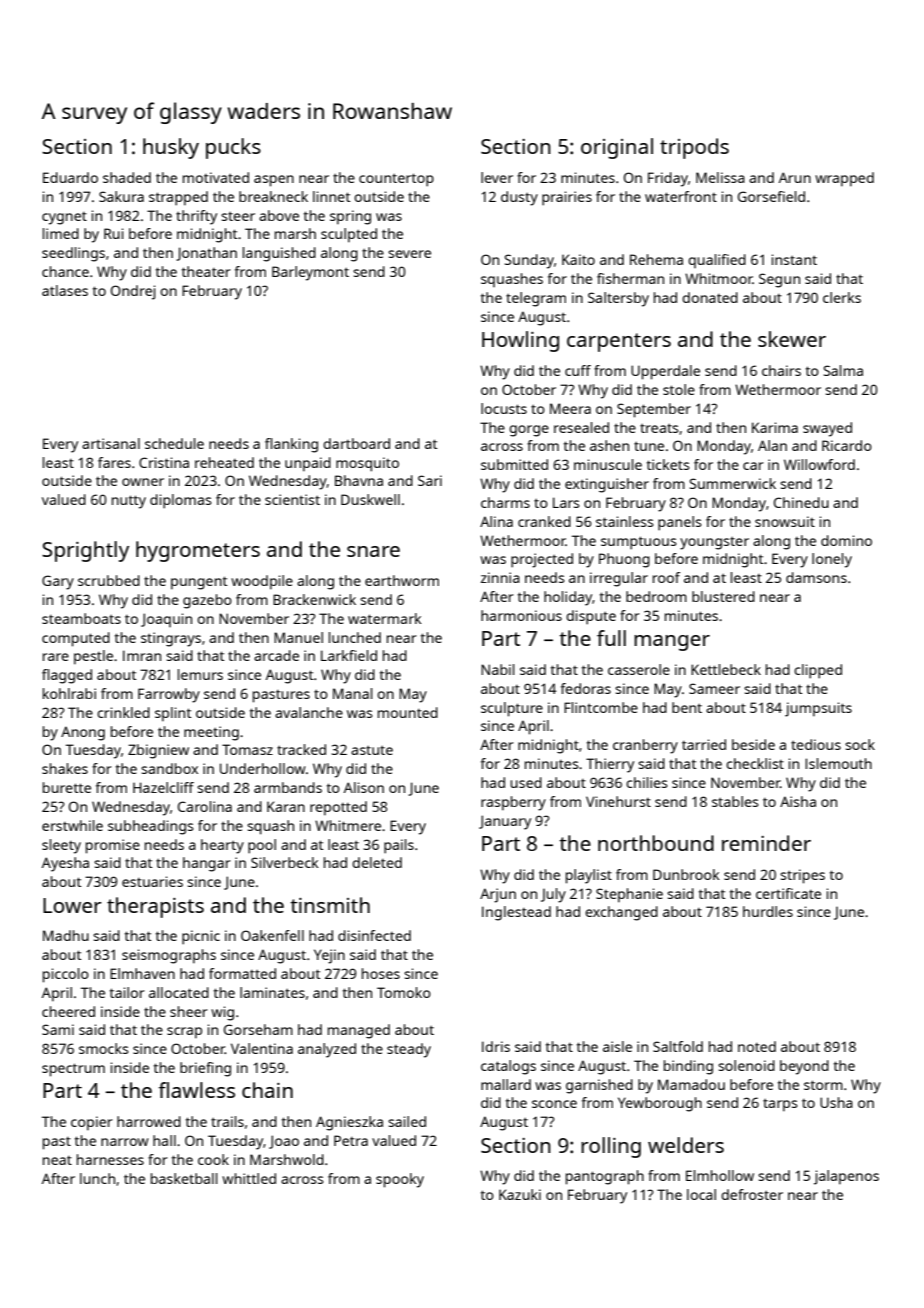 The width and height of the image is (924, 1308). Describe the element at coordinates (798, 801) in the image. I see `Aisha` at that location.
